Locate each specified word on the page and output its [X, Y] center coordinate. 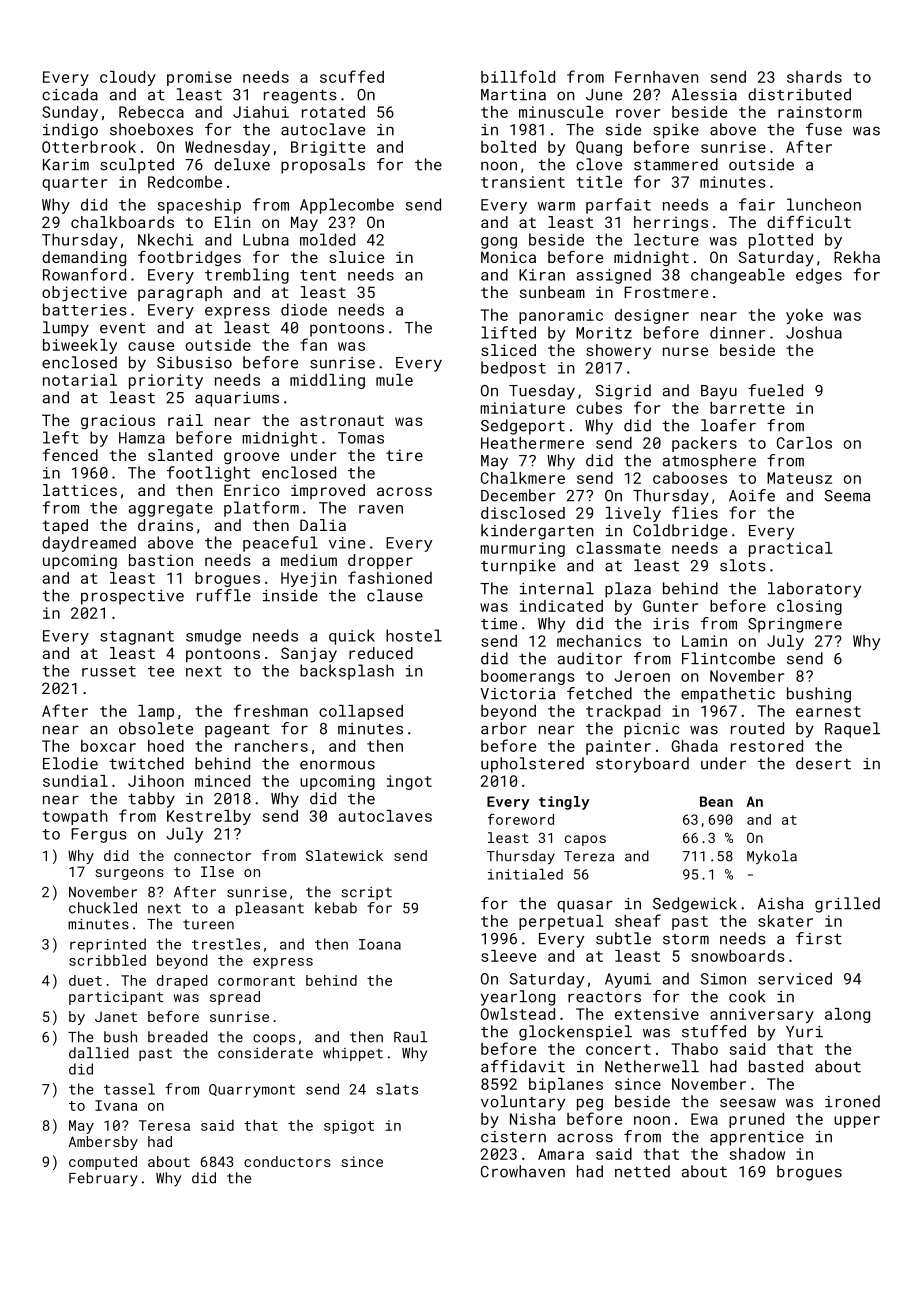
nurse [685, 351]
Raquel [852, 730]
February [103, 1179]
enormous [337, 765]
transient [523, 182]
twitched [146, 763]
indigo [70, 131]
